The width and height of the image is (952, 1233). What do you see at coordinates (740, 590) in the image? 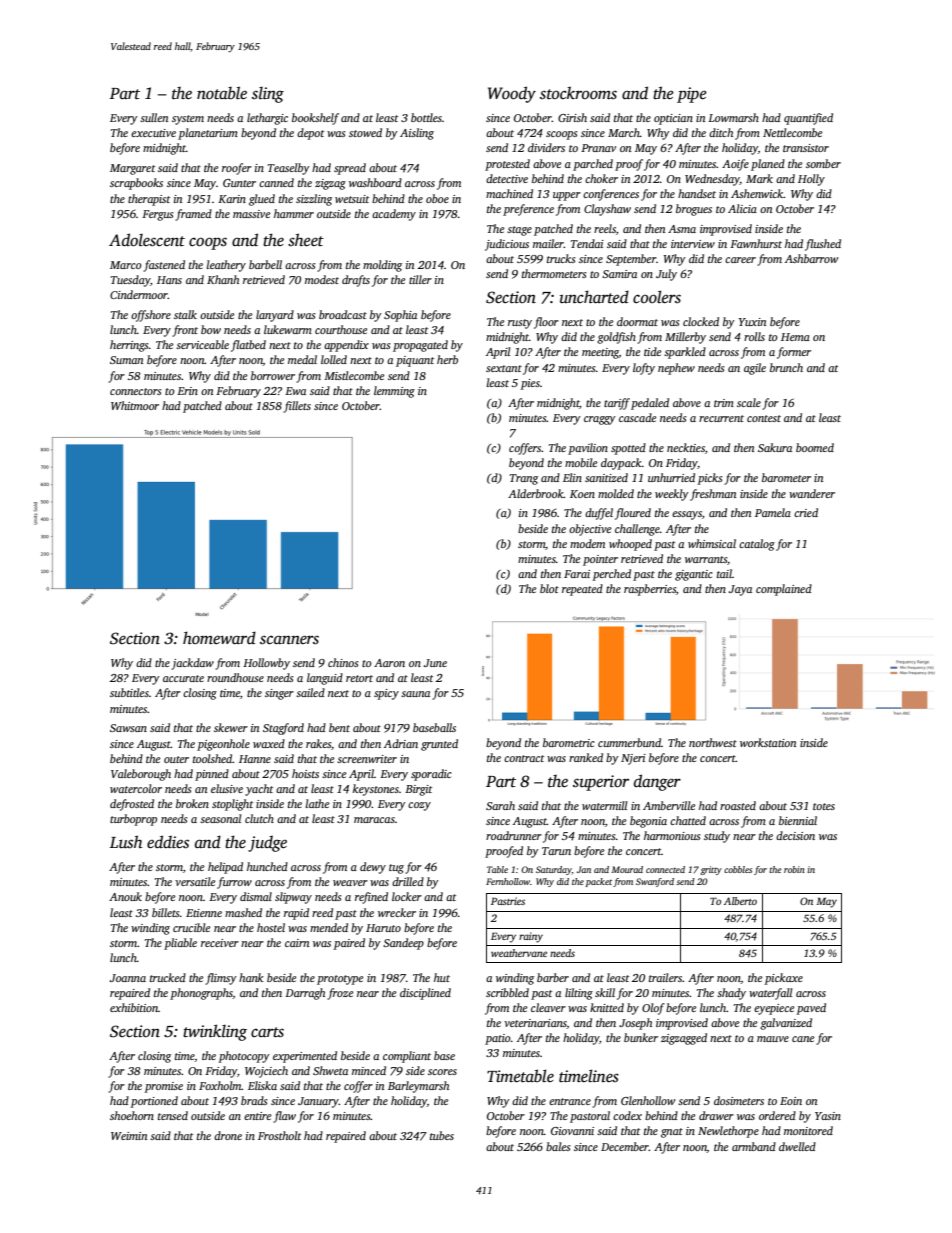
I see `Jaya` at bounding box center [740, 590].
